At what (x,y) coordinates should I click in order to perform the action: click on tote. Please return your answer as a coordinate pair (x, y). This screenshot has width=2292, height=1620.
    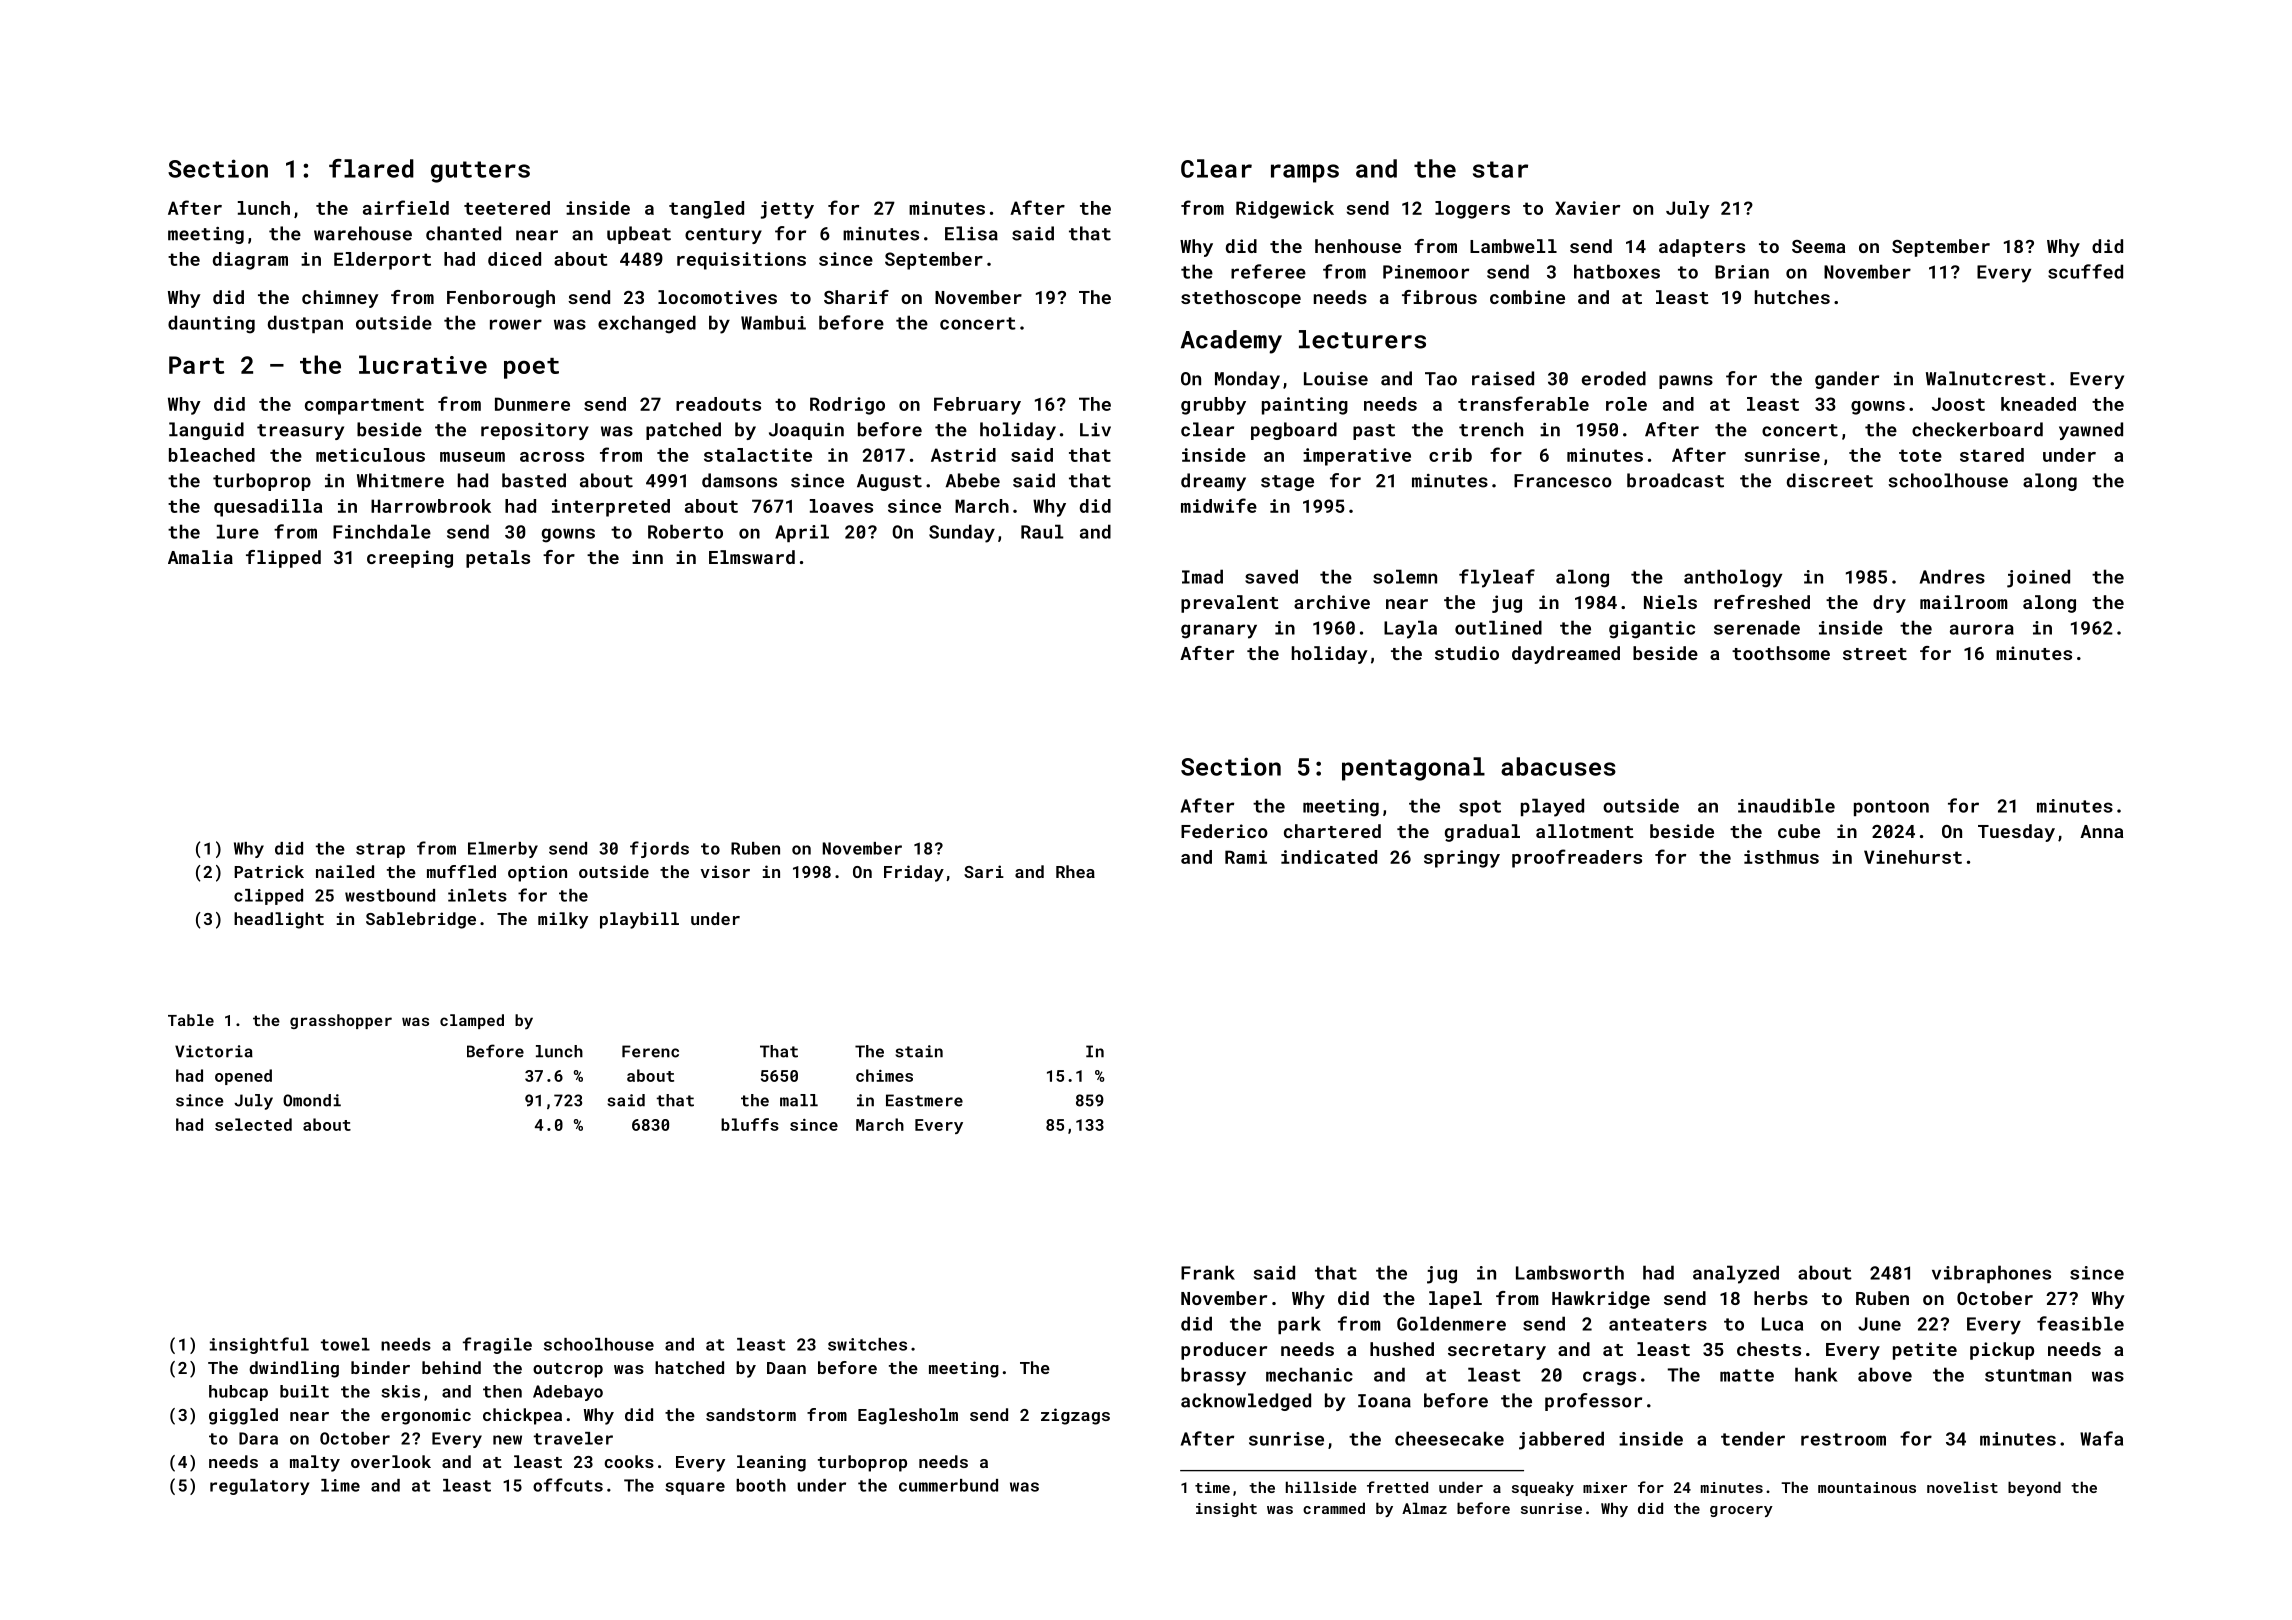
    Looking at the image, I should click on (1920, 455).
